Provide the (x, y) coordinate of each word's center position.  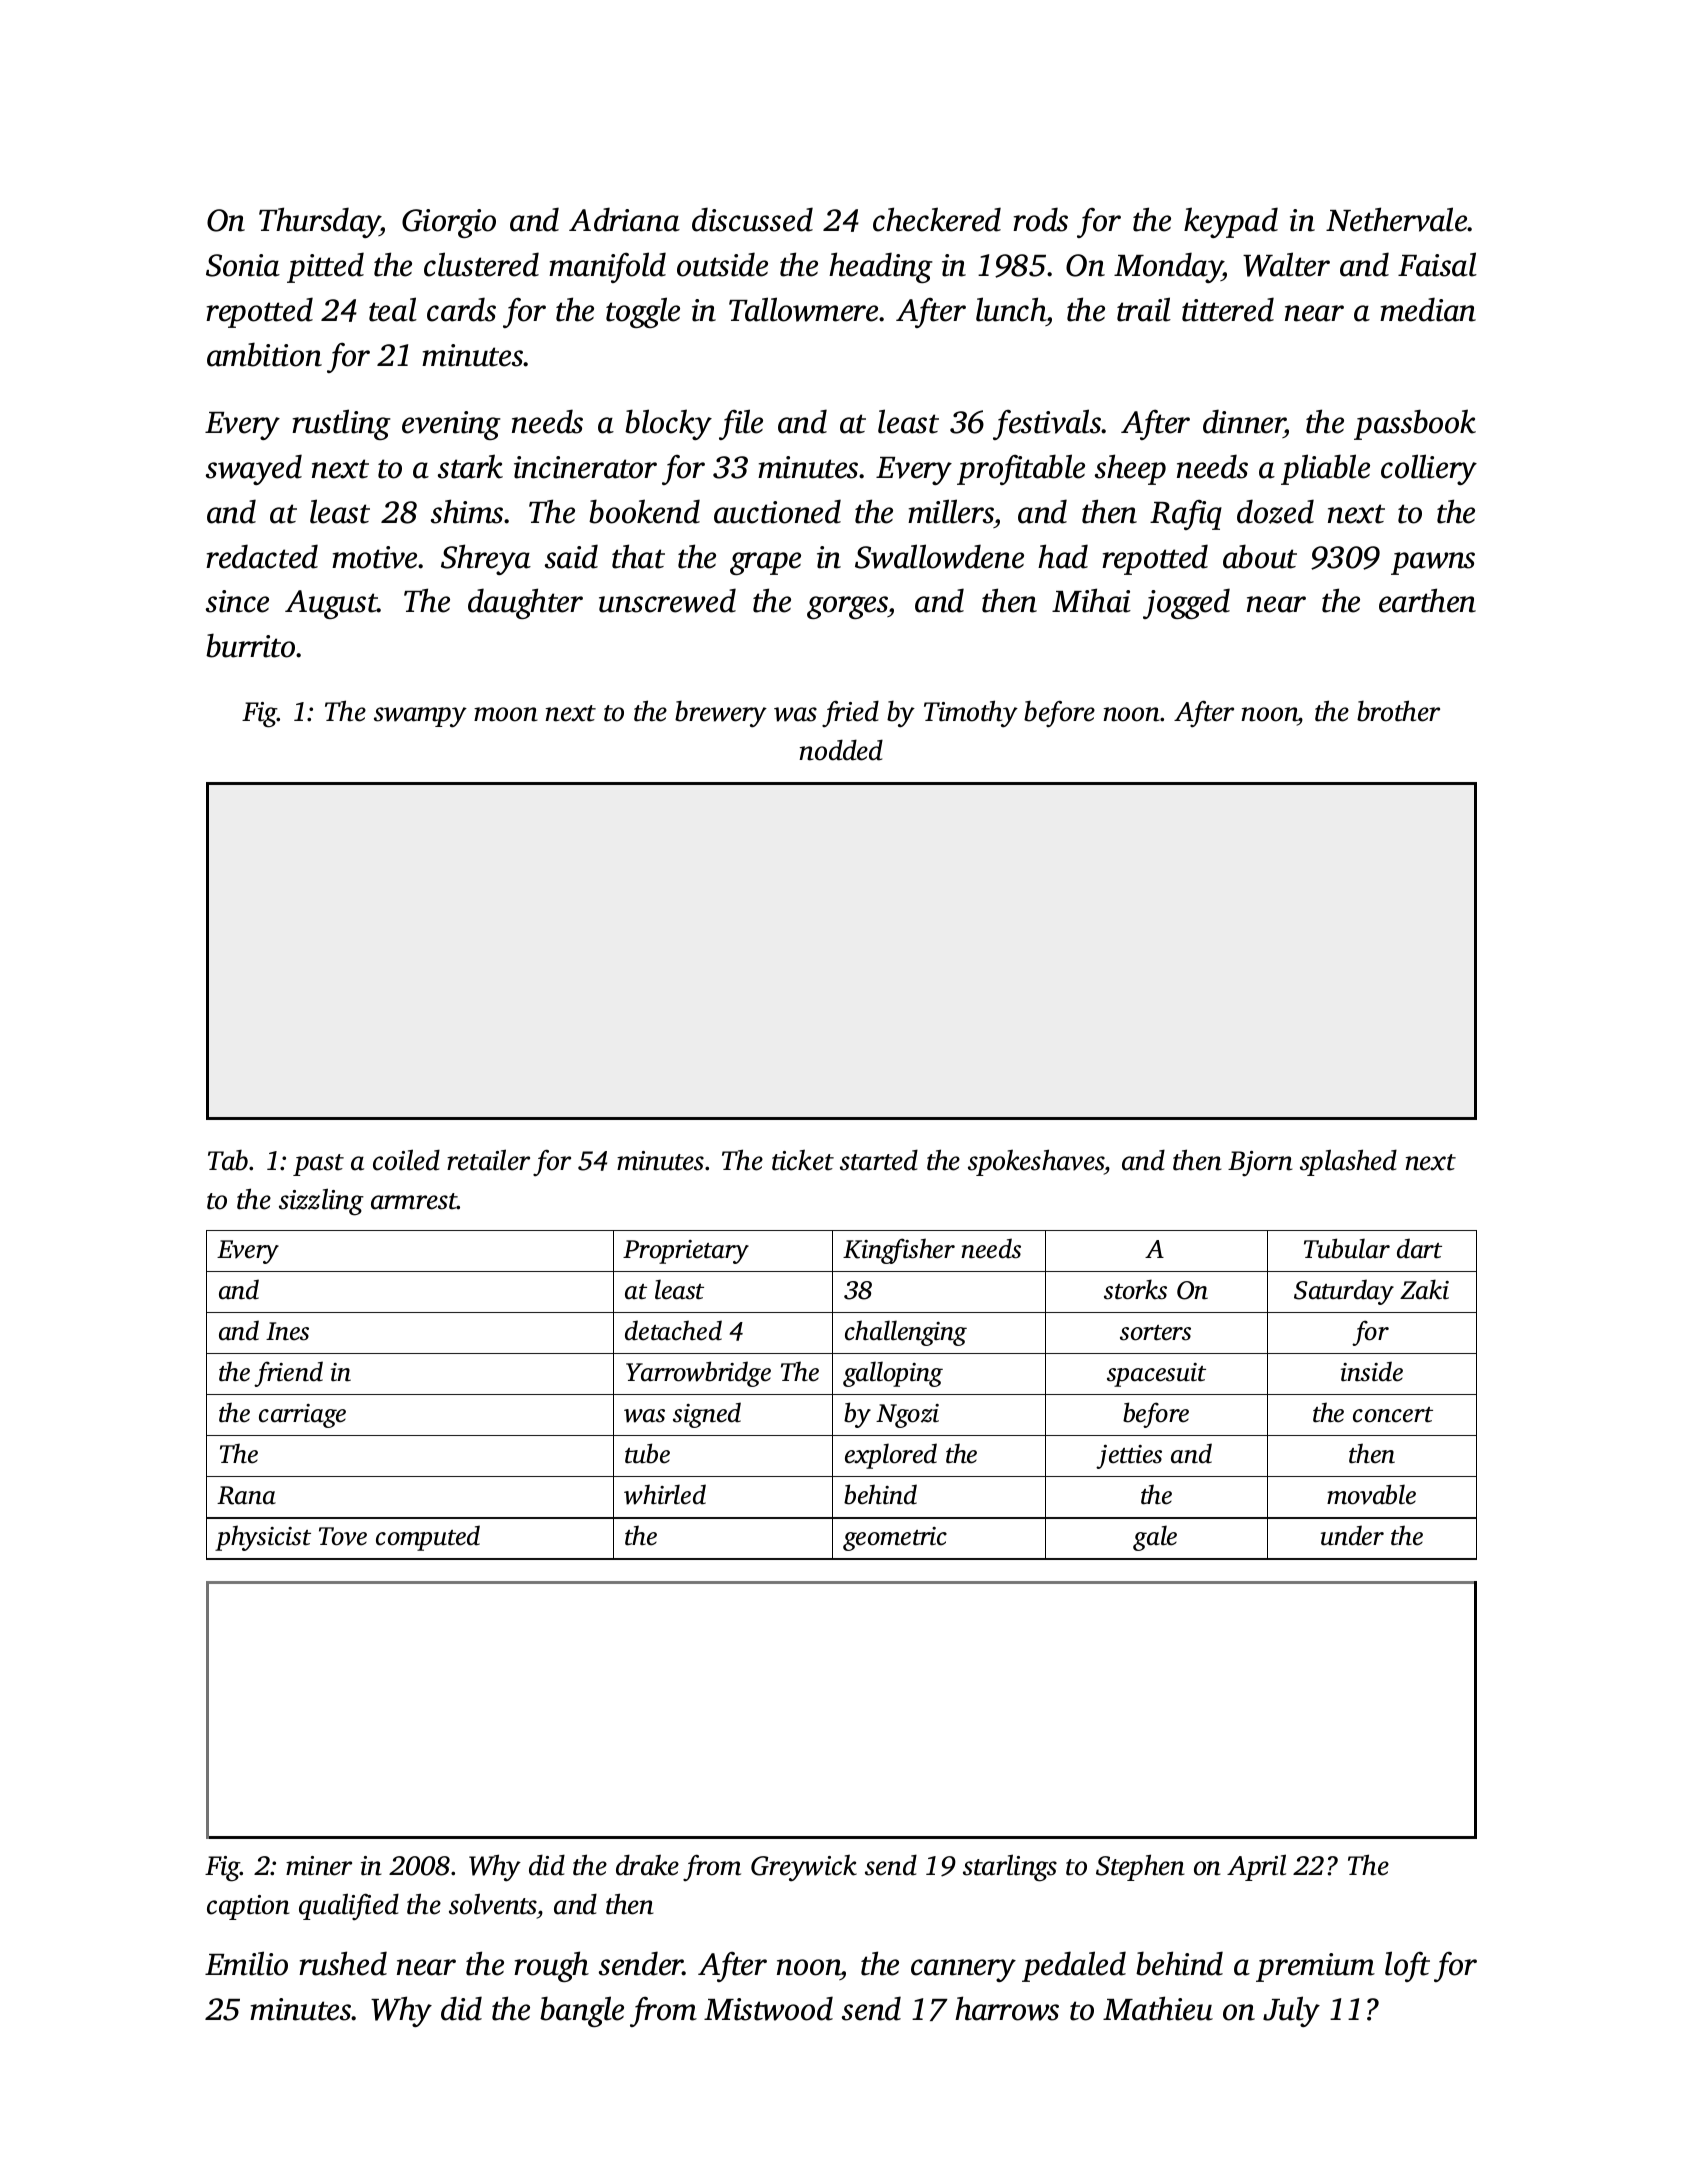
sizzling (321, 1202)
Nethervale (1397, 219)
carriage (302, 1416)
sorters (1155, 1333)
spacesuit (1156, 1375)
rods (1040, 219)
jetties (1129, 1456)
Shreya (486, 559)
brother (1398, 711)
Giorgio (449, 223)
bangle (582, 2011)
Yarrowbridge (698, 1374)
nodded (841, 750)
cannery (963, 1970)
